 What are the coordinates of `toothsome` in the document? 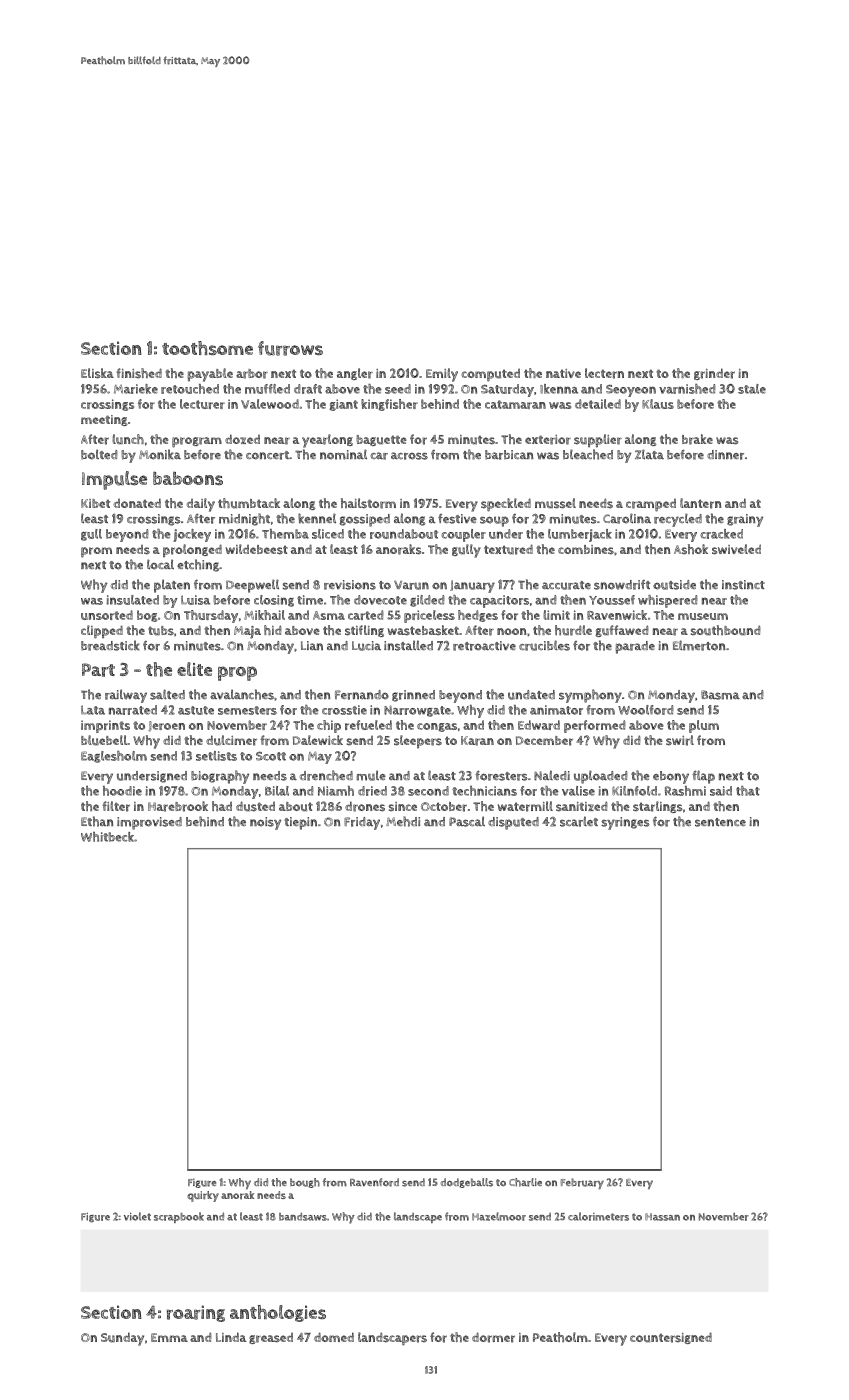 It's located at (207, 348).
